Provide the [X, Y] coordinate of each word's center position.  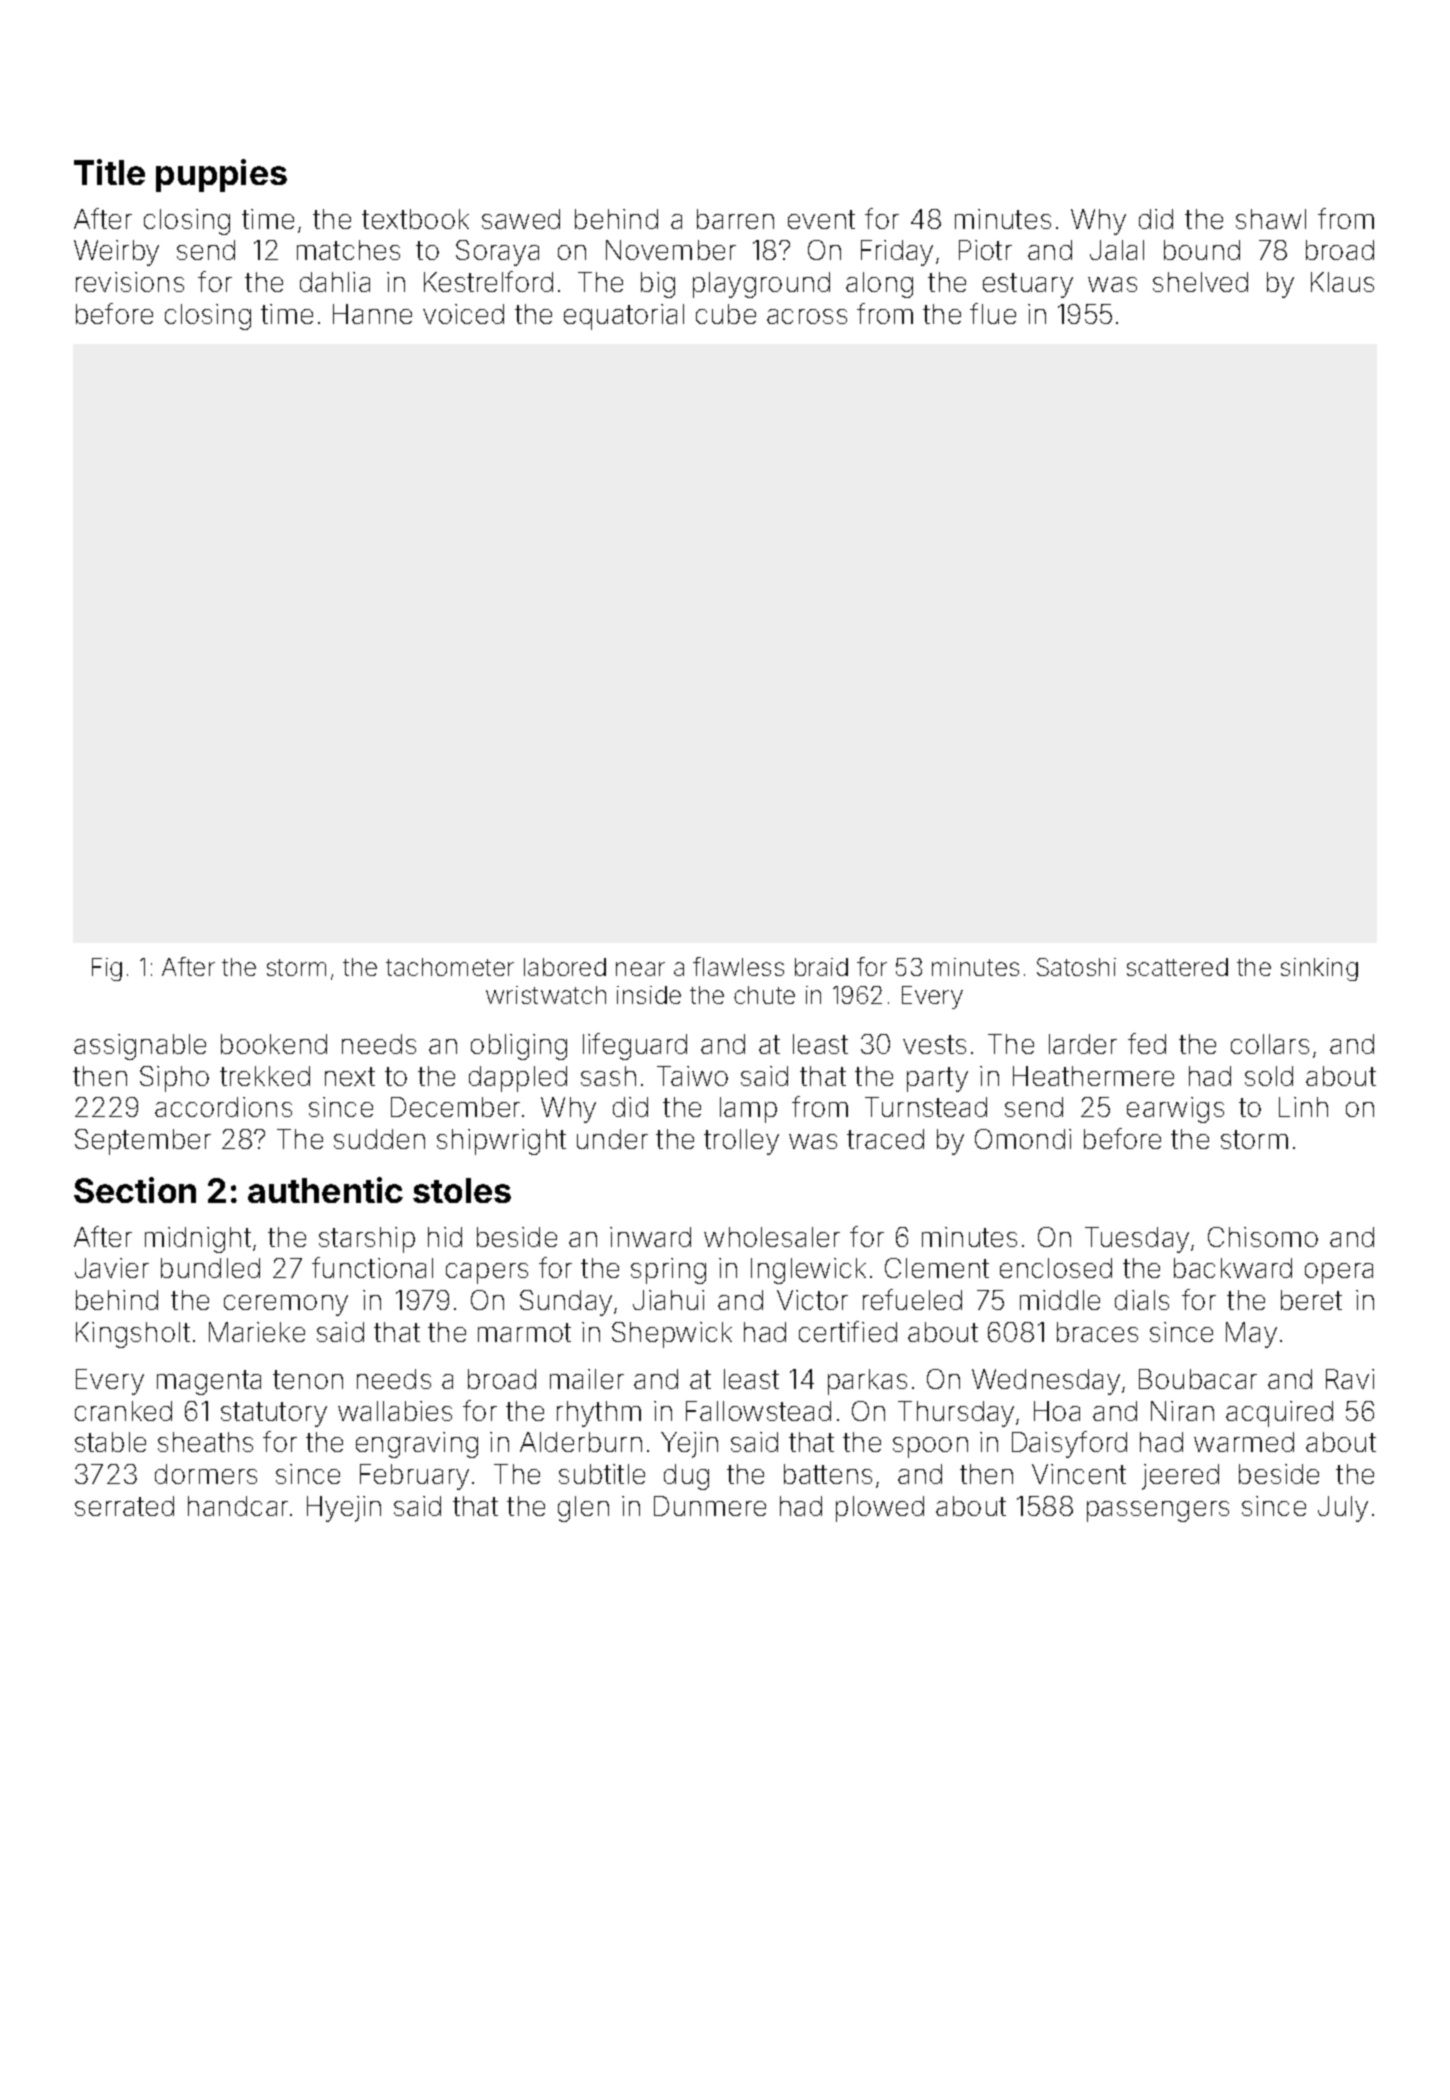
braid [821, 967]
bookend [274, 1044]
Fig [107, 969]
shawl [1271, 219]
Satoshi [1076, 967]
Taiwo [692, 1076]
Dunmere [710, 1506]
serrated [124, 1506]
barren [735, 219]
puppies [221, 175]
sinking [1319, 969]
